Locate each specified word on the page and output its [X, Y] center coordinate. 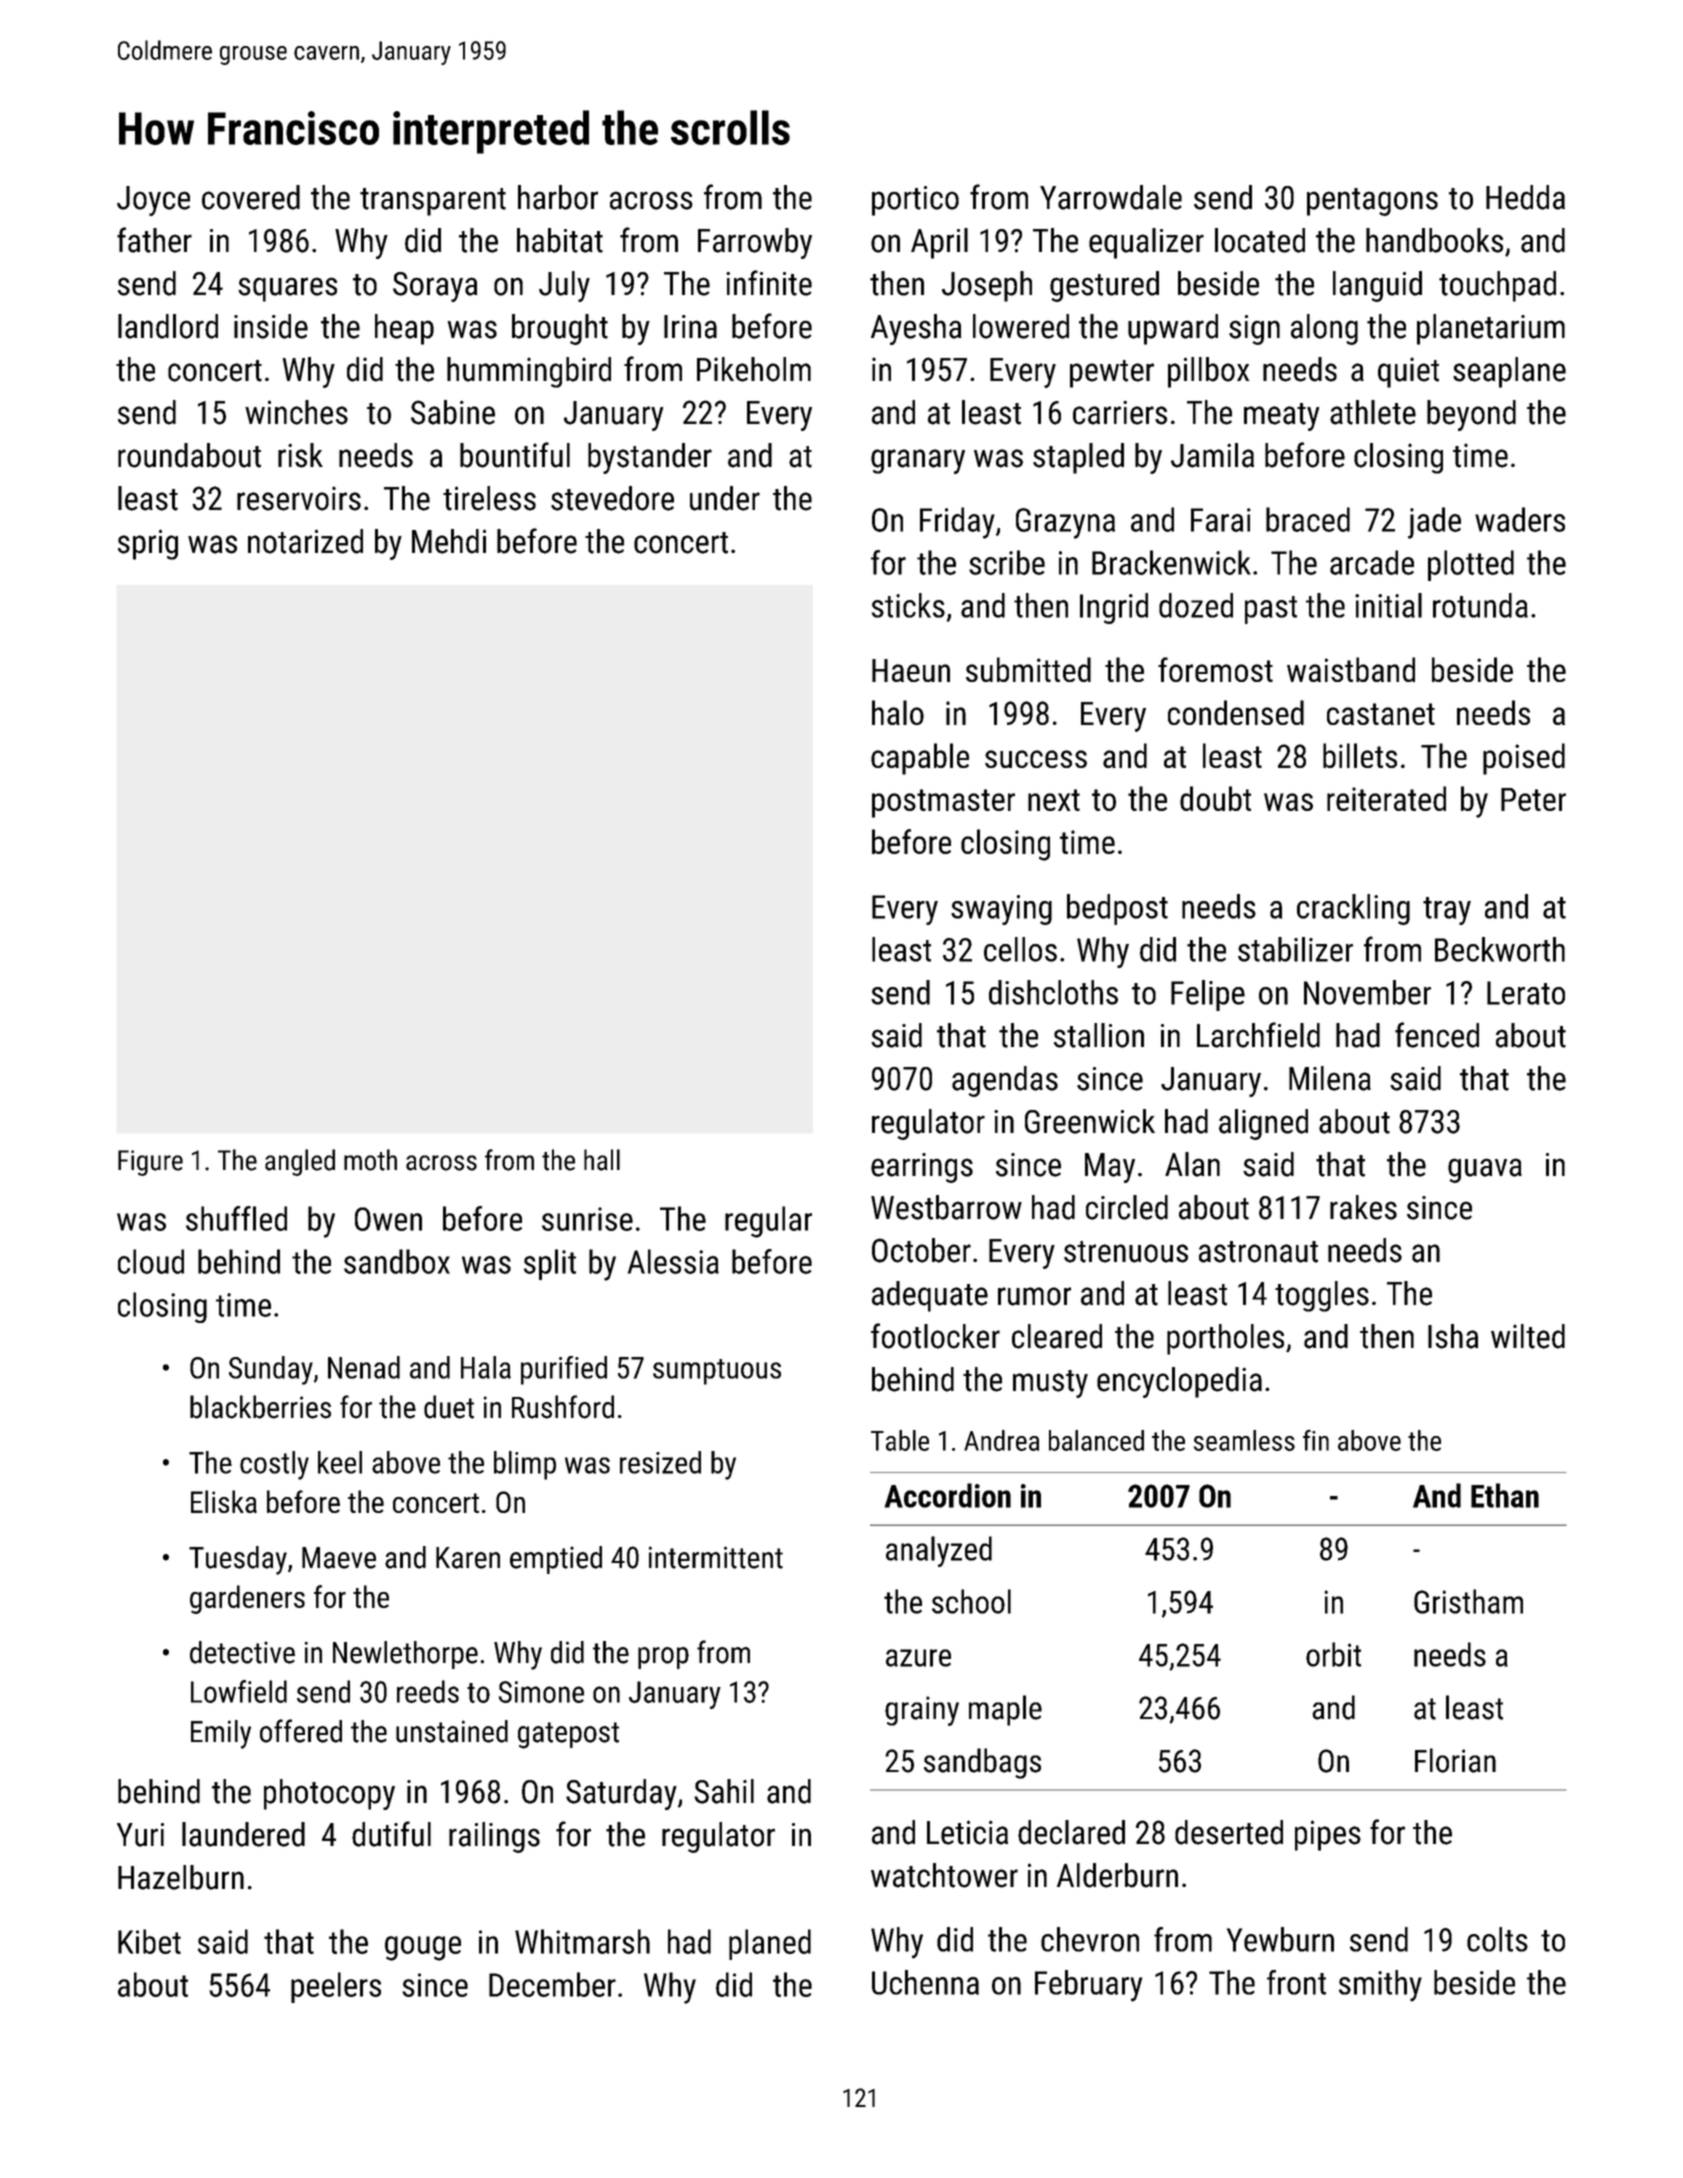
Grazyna [1065, 523]
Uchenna [925, 1982]
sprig [148, 544]
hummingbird [529, 372]
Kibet [149, 1941]
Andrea [1001, 1440]
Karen [468, 1558]
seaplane [1509, 372]
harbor [558, 197]
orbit [1333, 1654]
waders [1520, 519]
